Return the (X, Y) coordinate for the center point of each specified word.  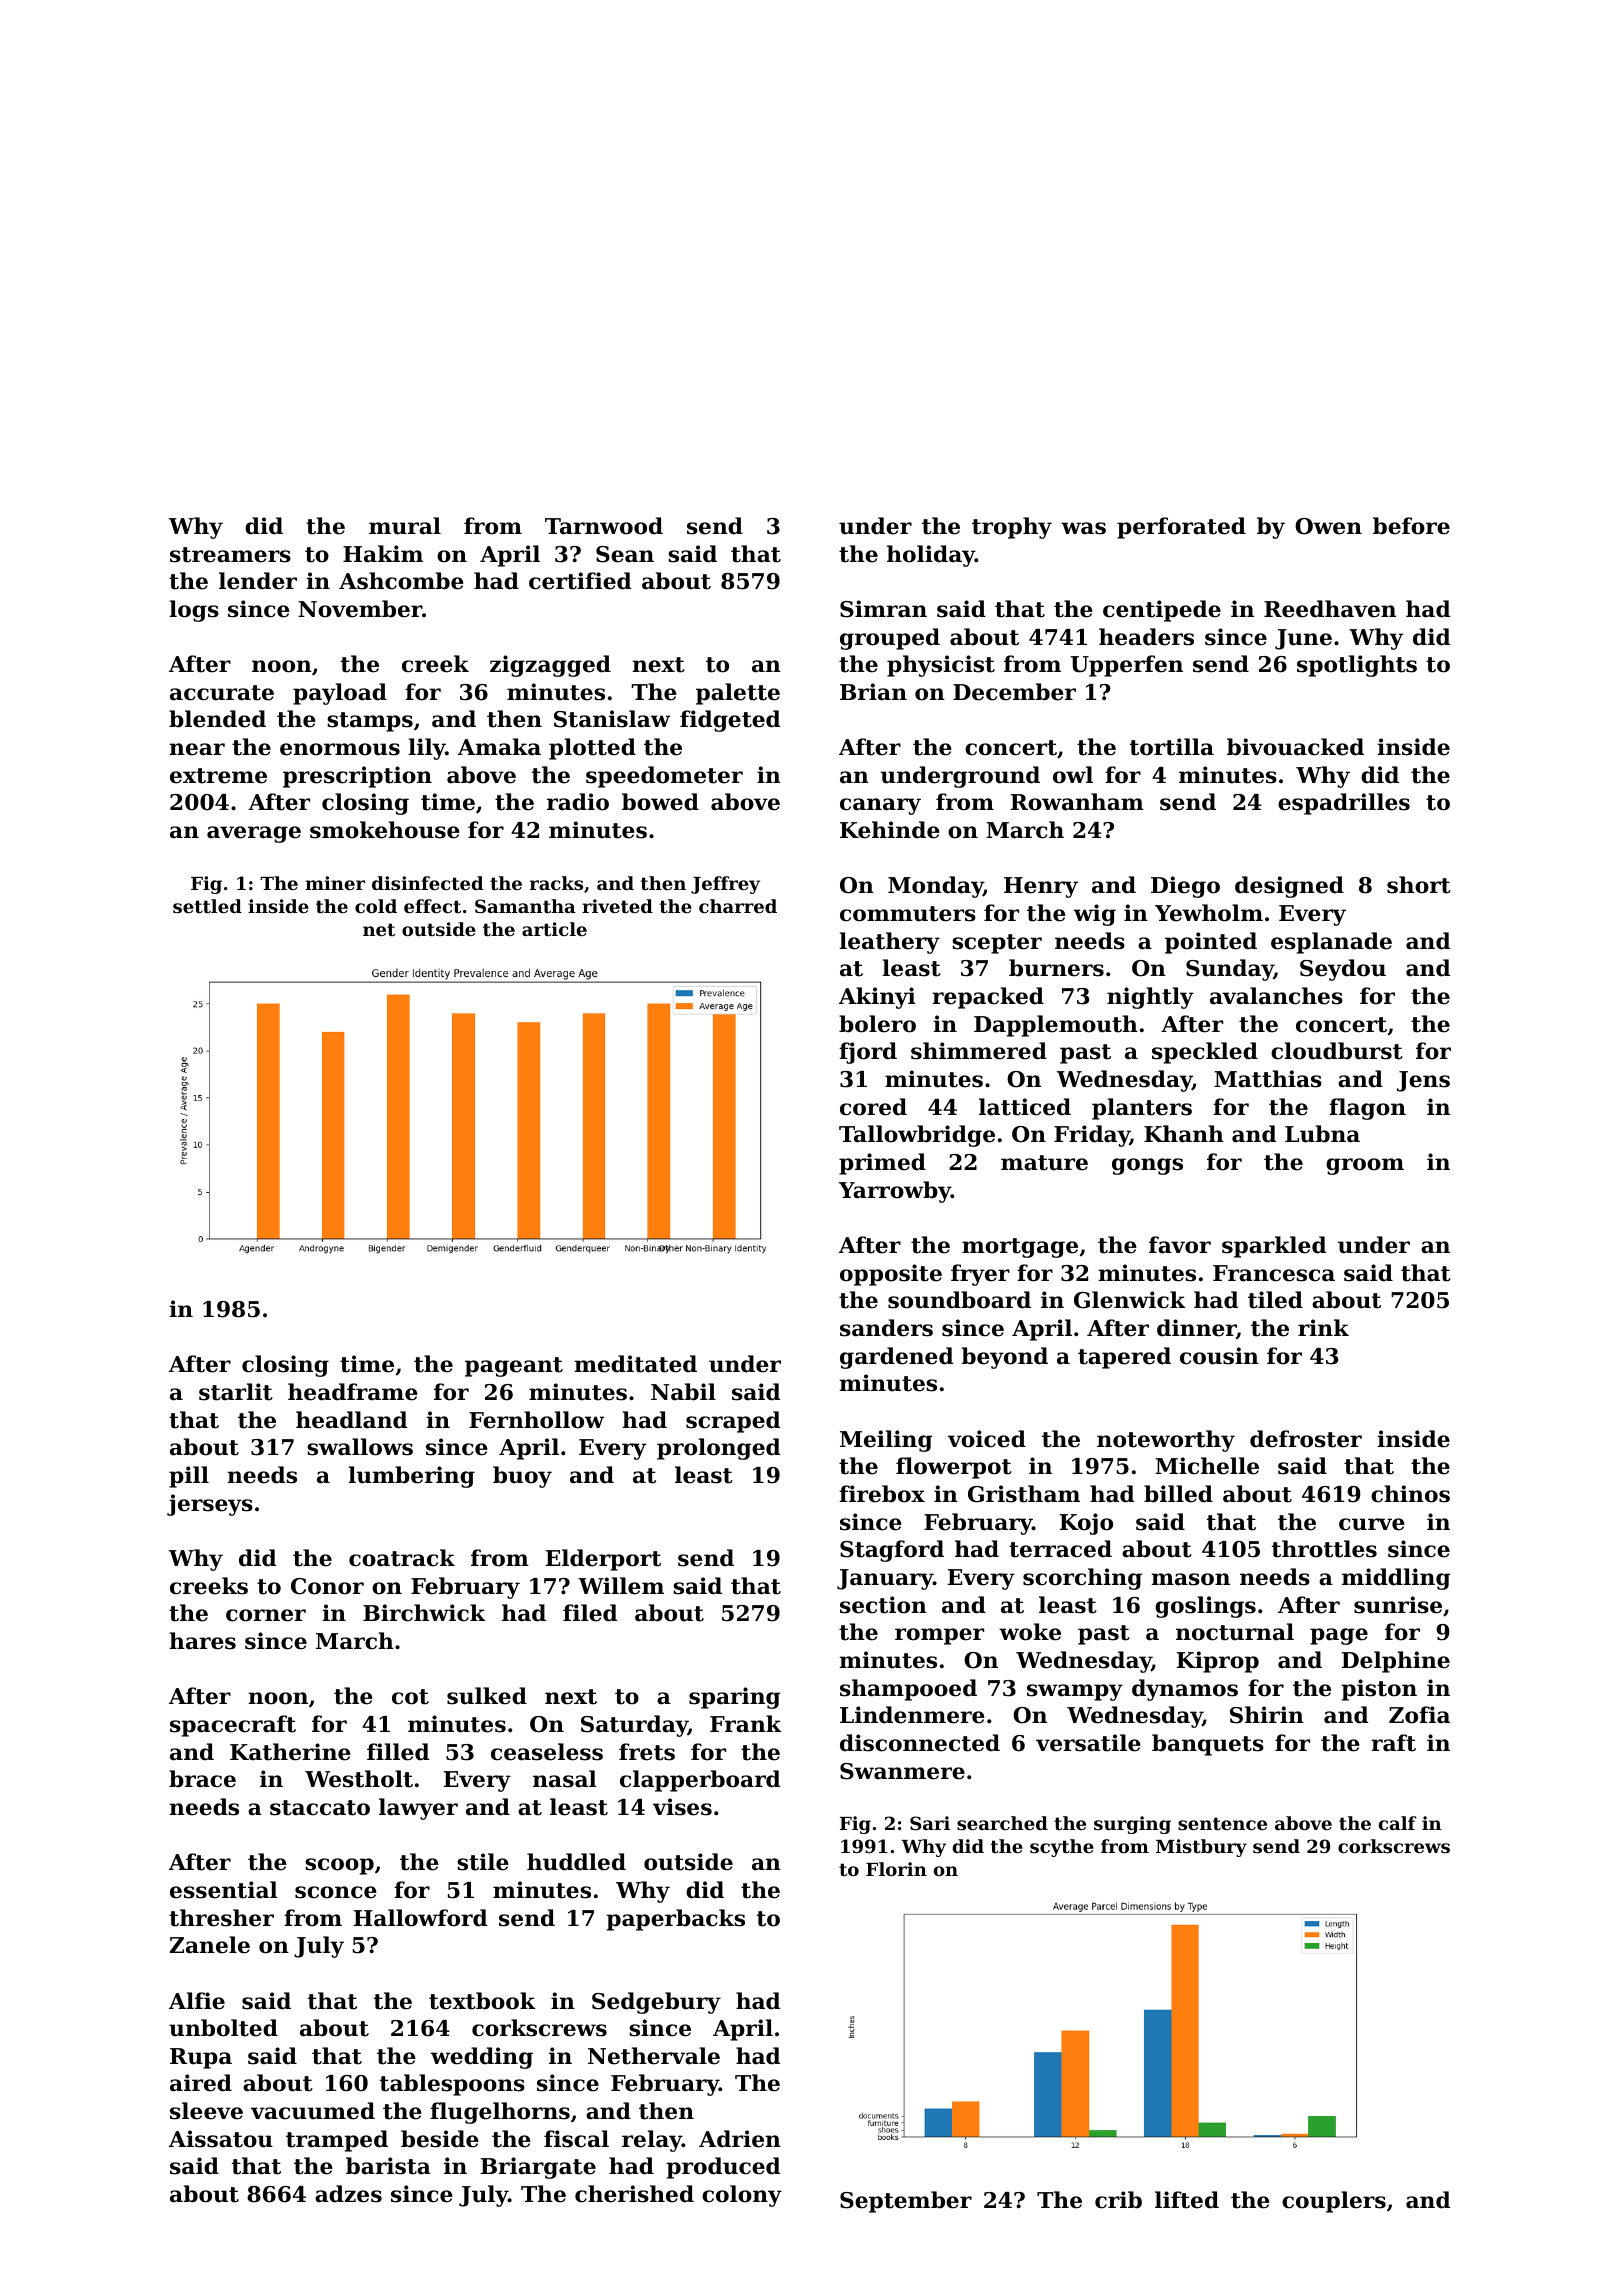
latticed (1025, 1107)
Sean (625, 554)
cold (376, 906)
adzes (348, 2194)
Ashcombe (401, 581)
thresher (221, 1918)
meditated (635, 1364)
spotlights (1357, 666)
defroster (1306, 1439)
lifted (1187, 2200)
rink (1323, 1327)
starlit (236, 1392)
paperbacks (676, 1920)
